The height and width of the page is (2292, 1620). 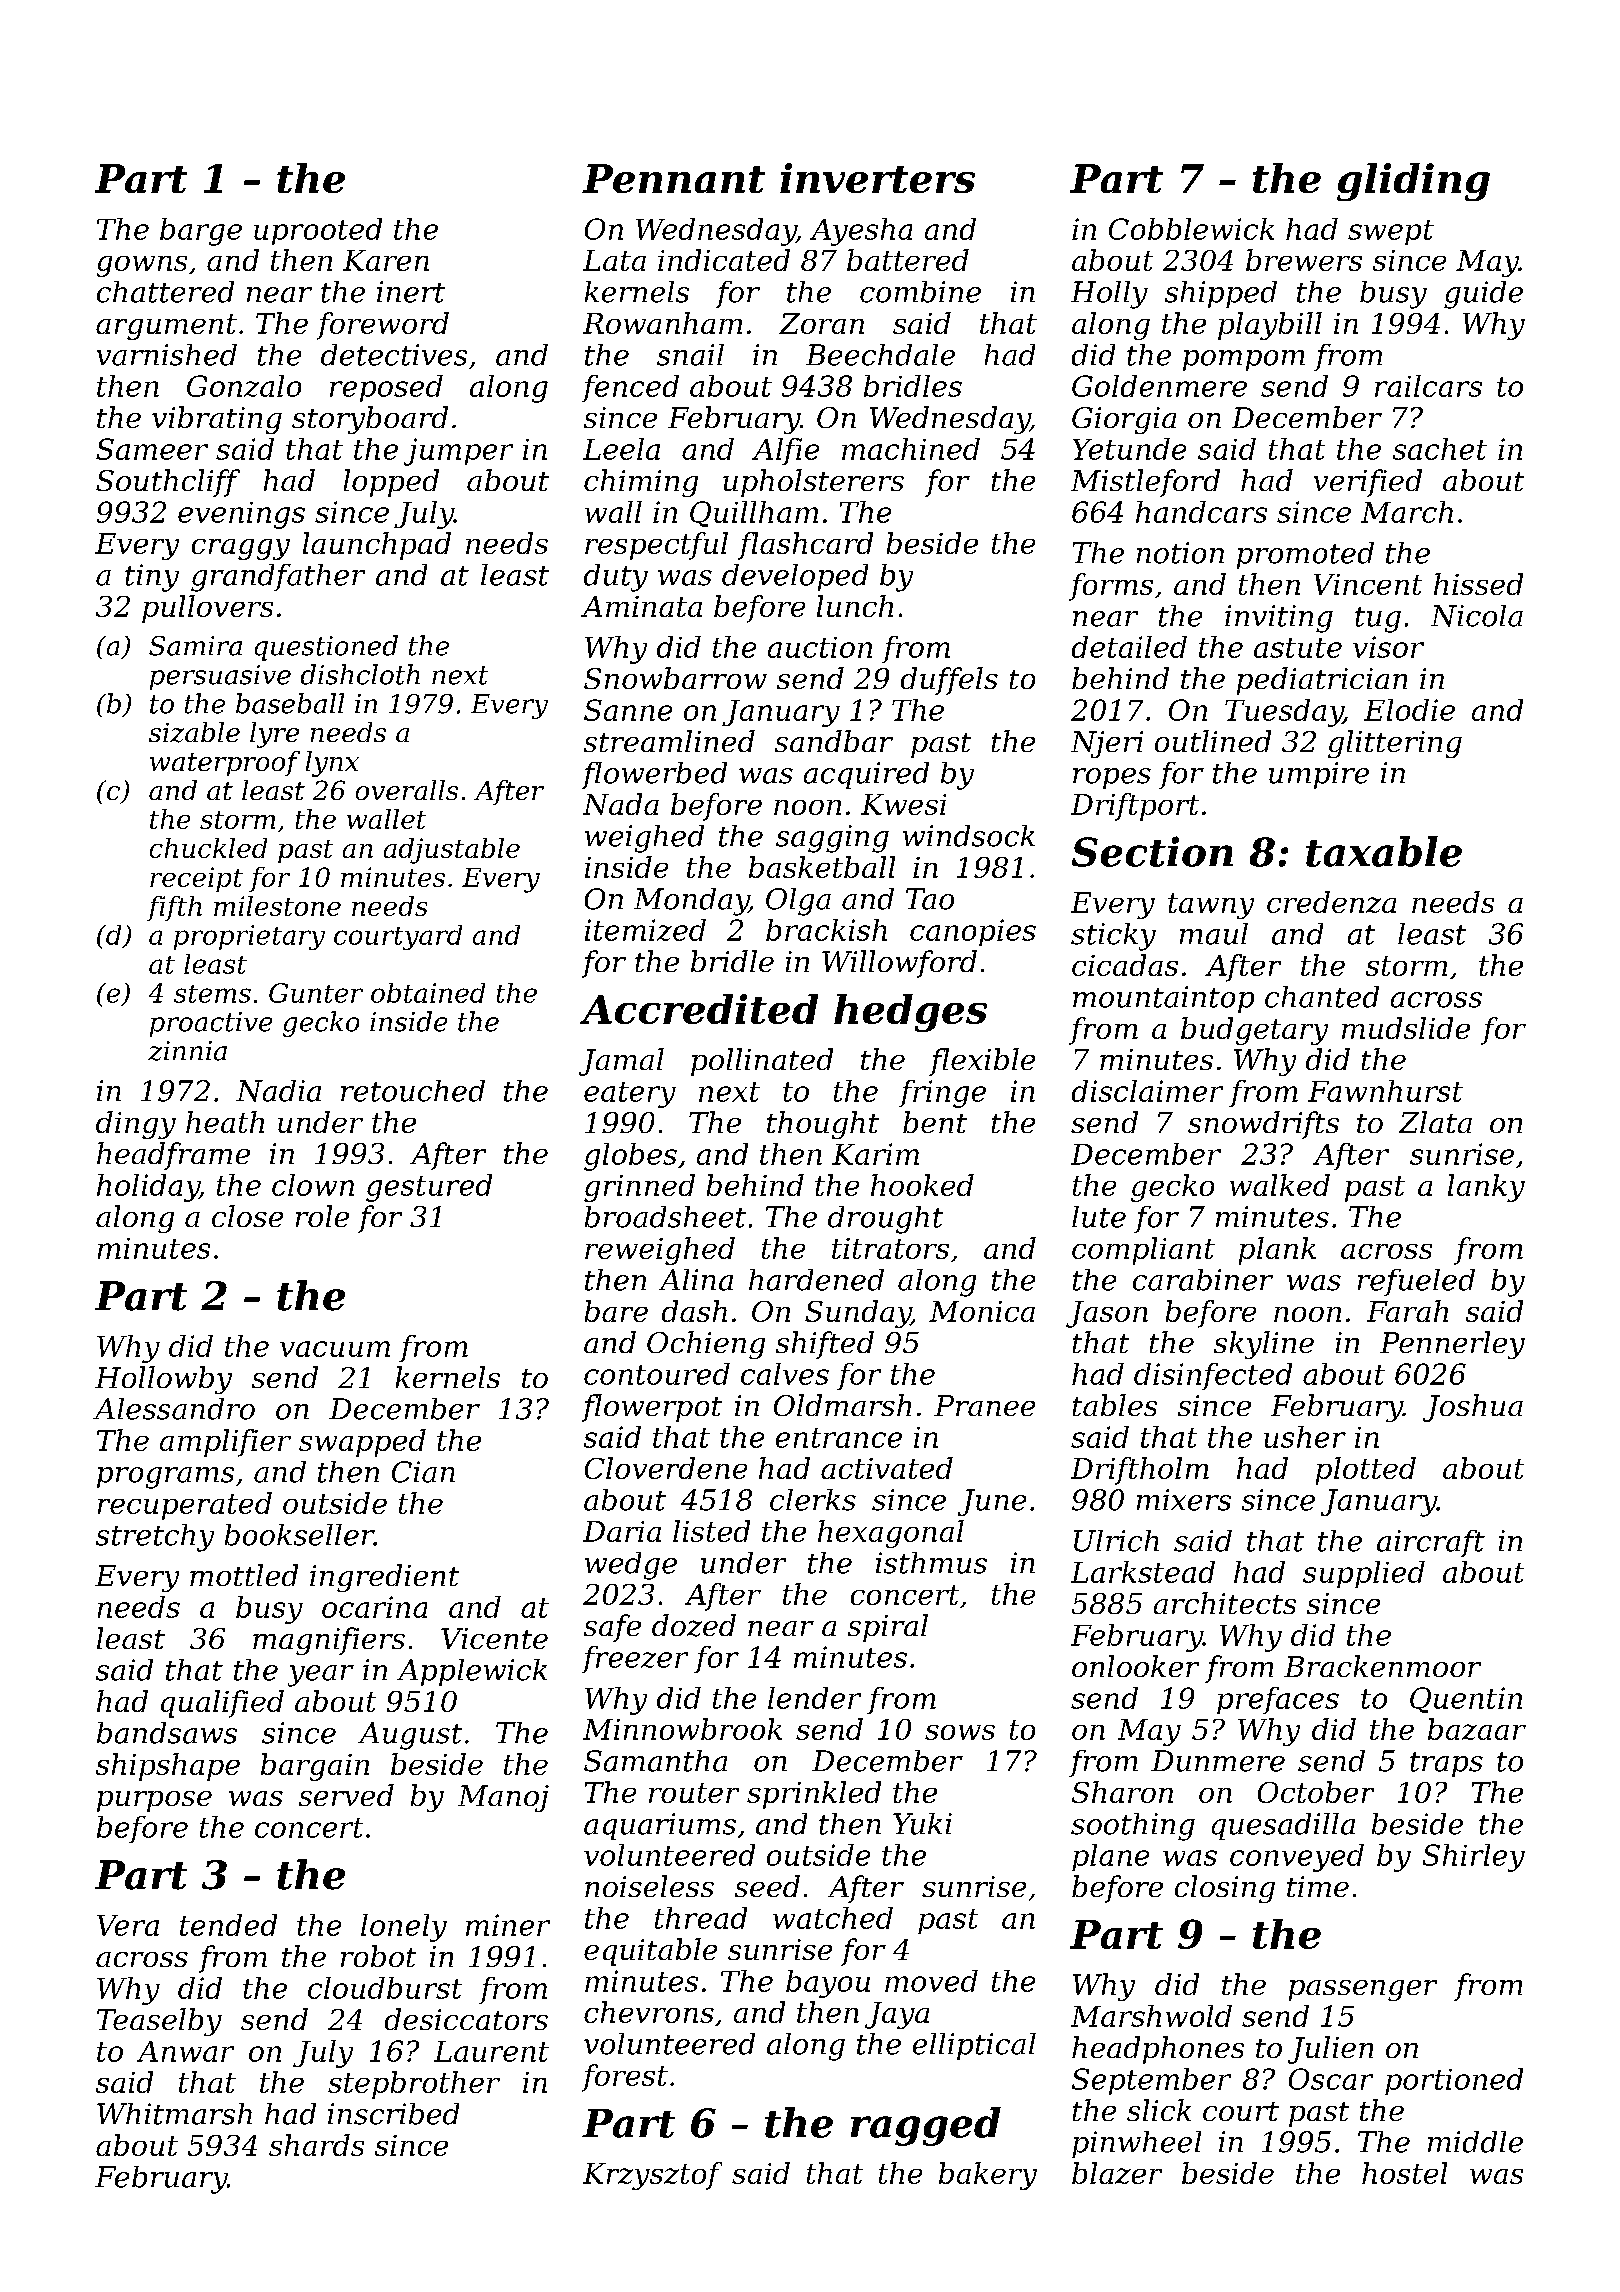 What do you see at coordinates (148, 1188) in the page?
I see `holiday` at bounding box center [148, 1188].
